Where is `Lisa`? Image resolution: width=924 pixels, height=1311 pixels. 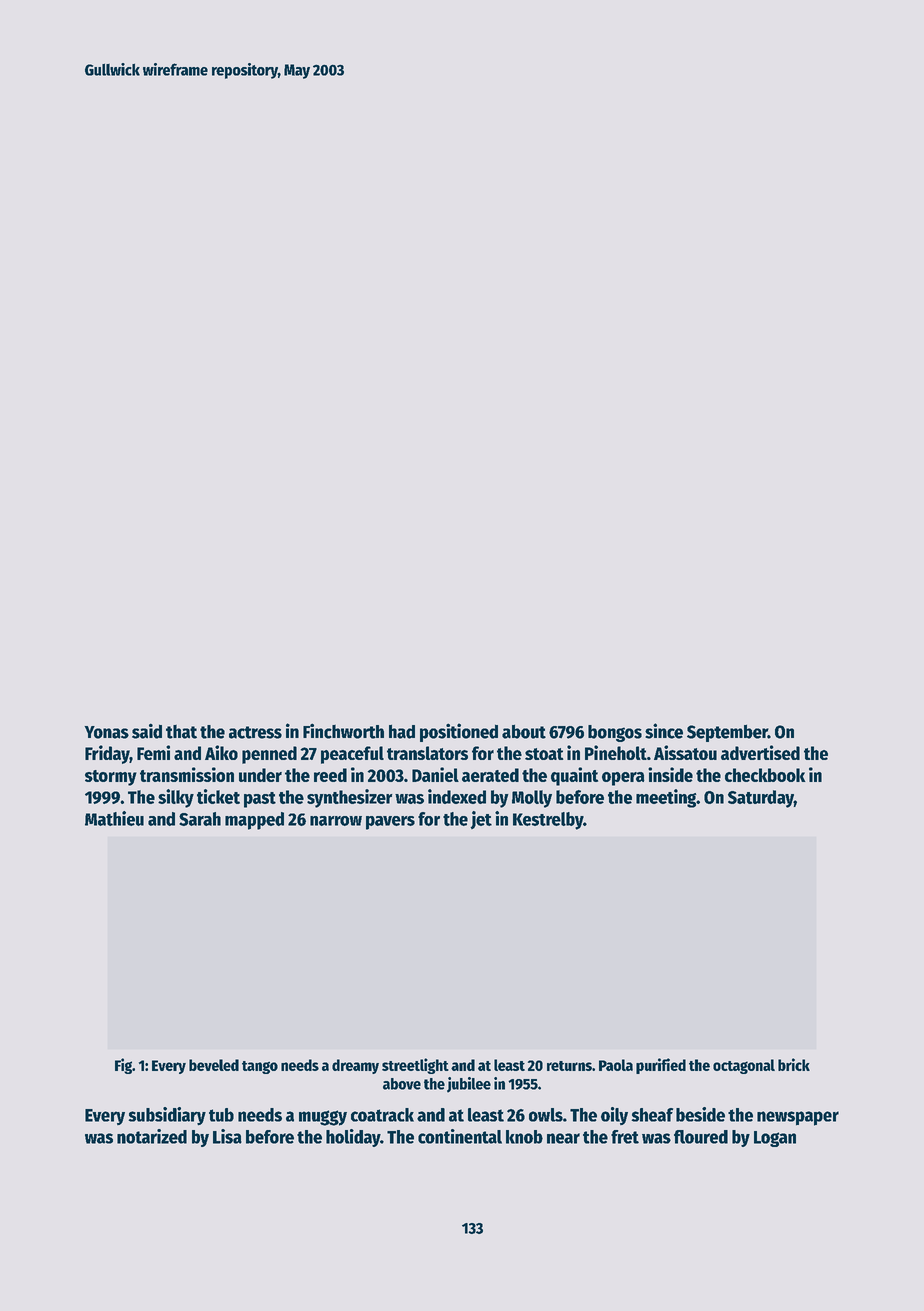
Lisa is located at coordinates (227, 1136).
